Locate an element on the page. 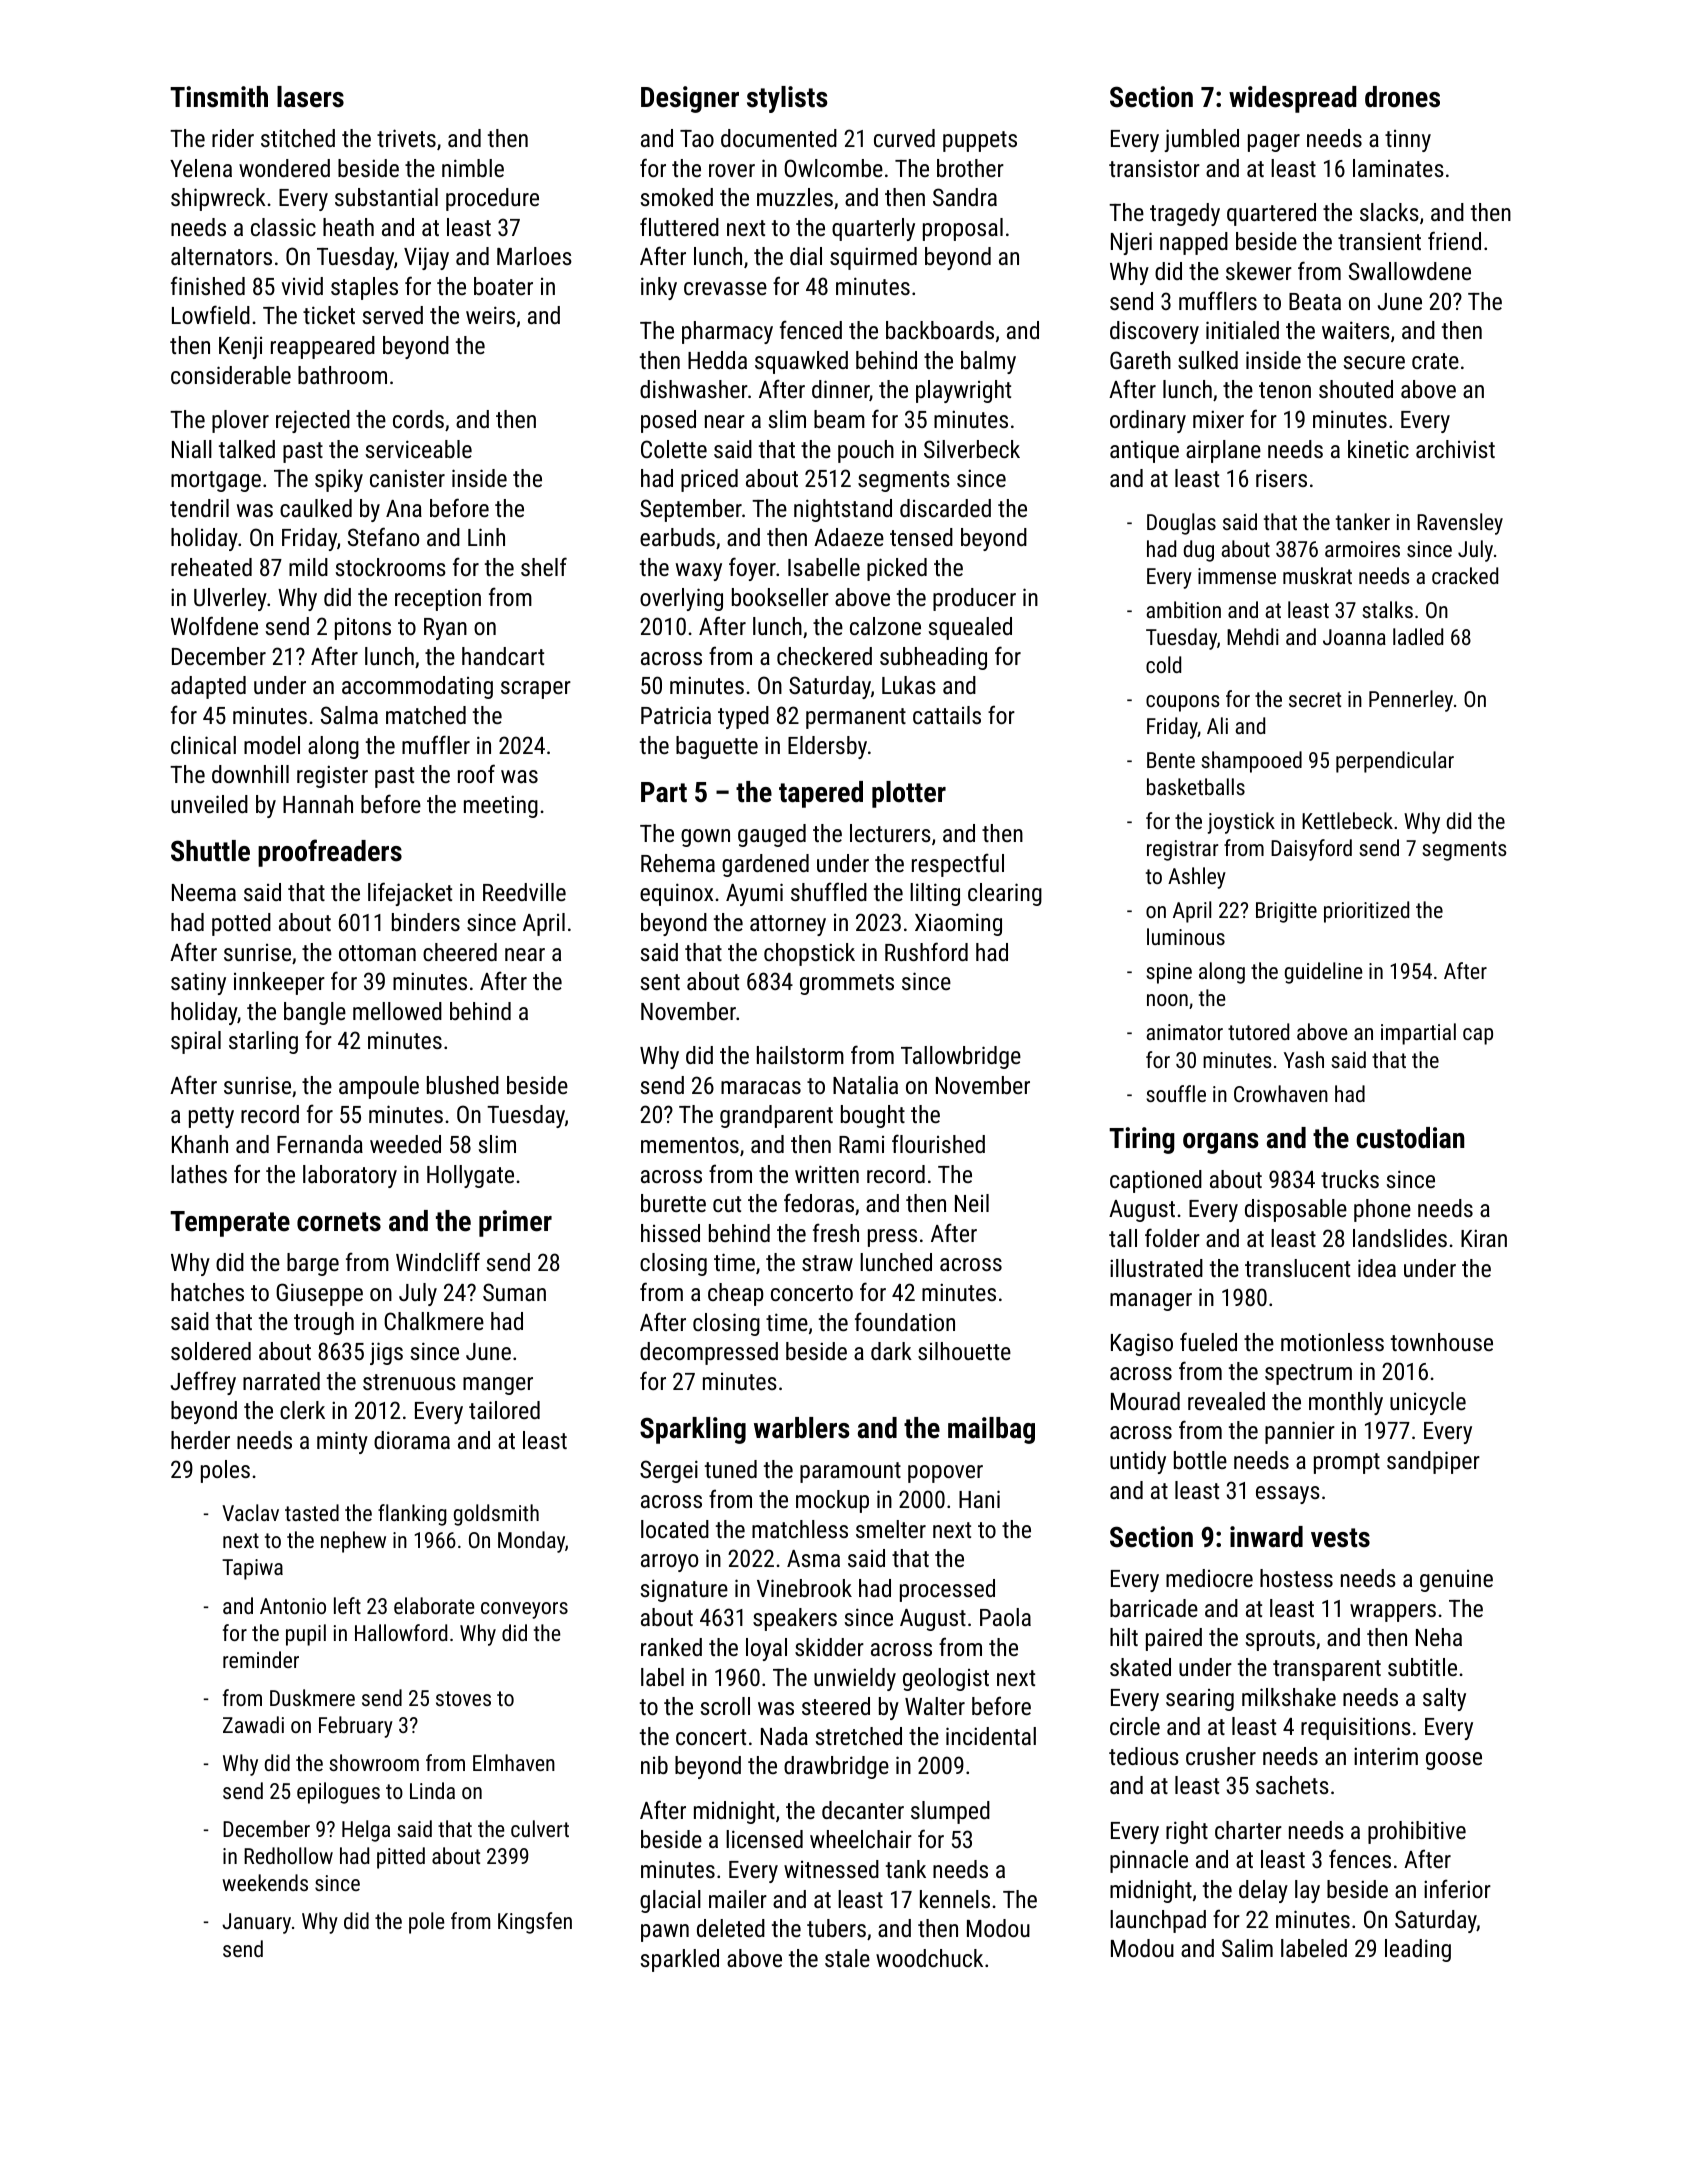 The image size is (1683, 2178). Zawadi is located at coordinates (253, 1724).
